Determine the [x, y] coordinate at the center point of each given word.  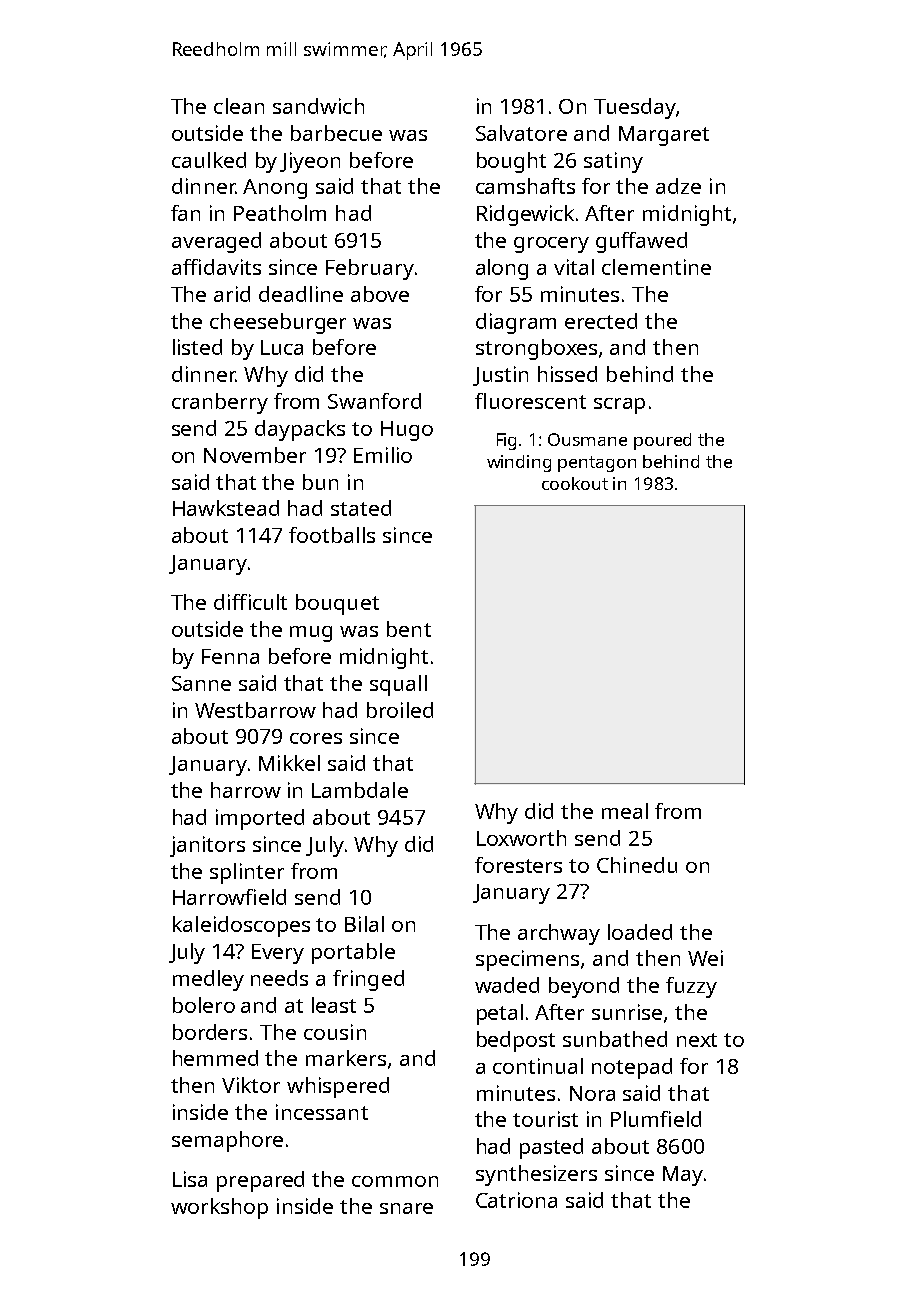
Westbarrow [255, 710]
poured [662, 441]
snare [406, 1208]
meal [625, 811]
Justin [500, 376]
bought [511, 162]
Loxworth [521, 838]
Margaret [664, 136]
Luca [282, 347]
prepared [260, 1181]
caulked [209, 160]
